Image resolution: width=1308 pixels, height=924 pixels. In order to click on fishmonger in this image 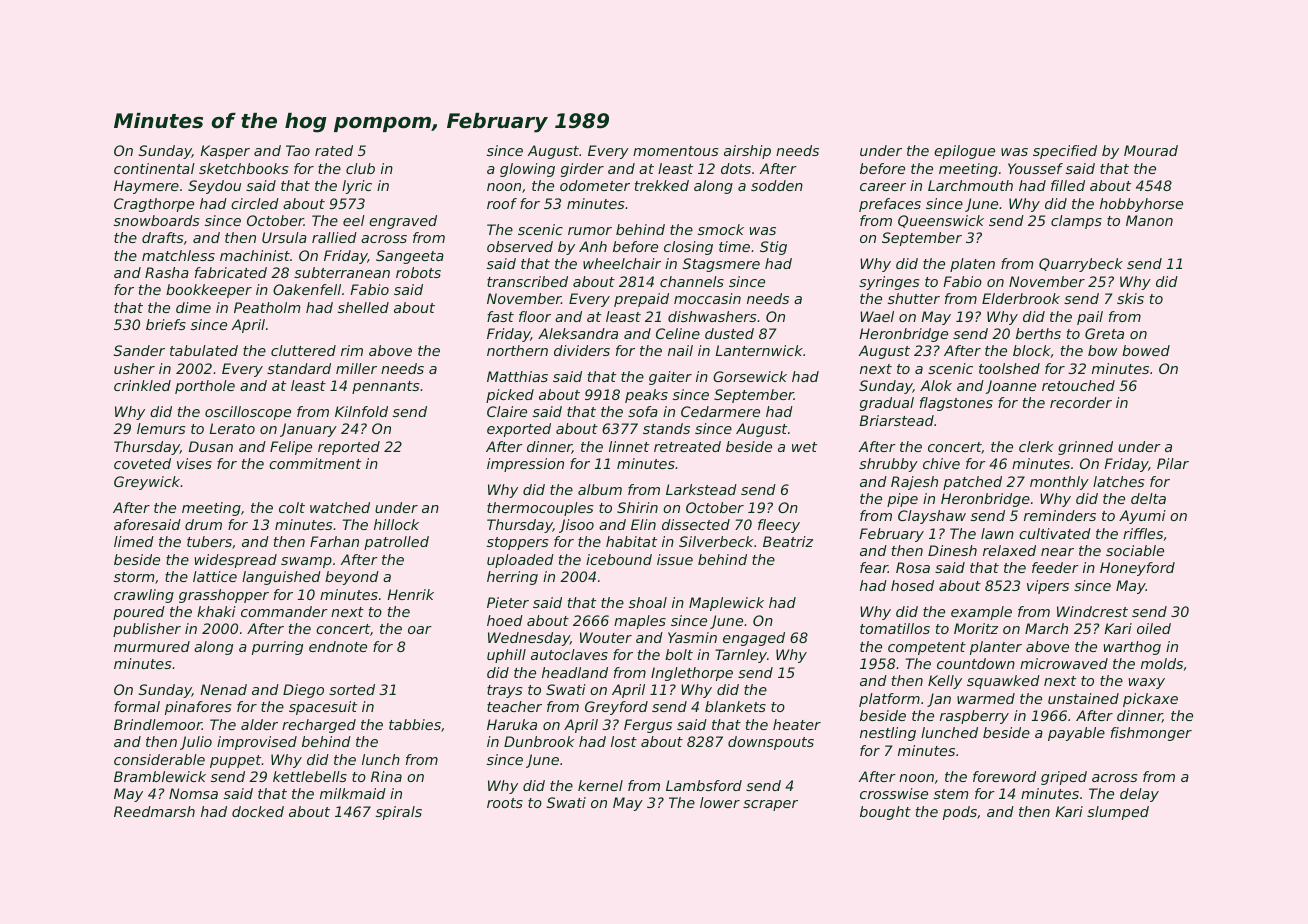, I will do `click(1151, 734)`.
